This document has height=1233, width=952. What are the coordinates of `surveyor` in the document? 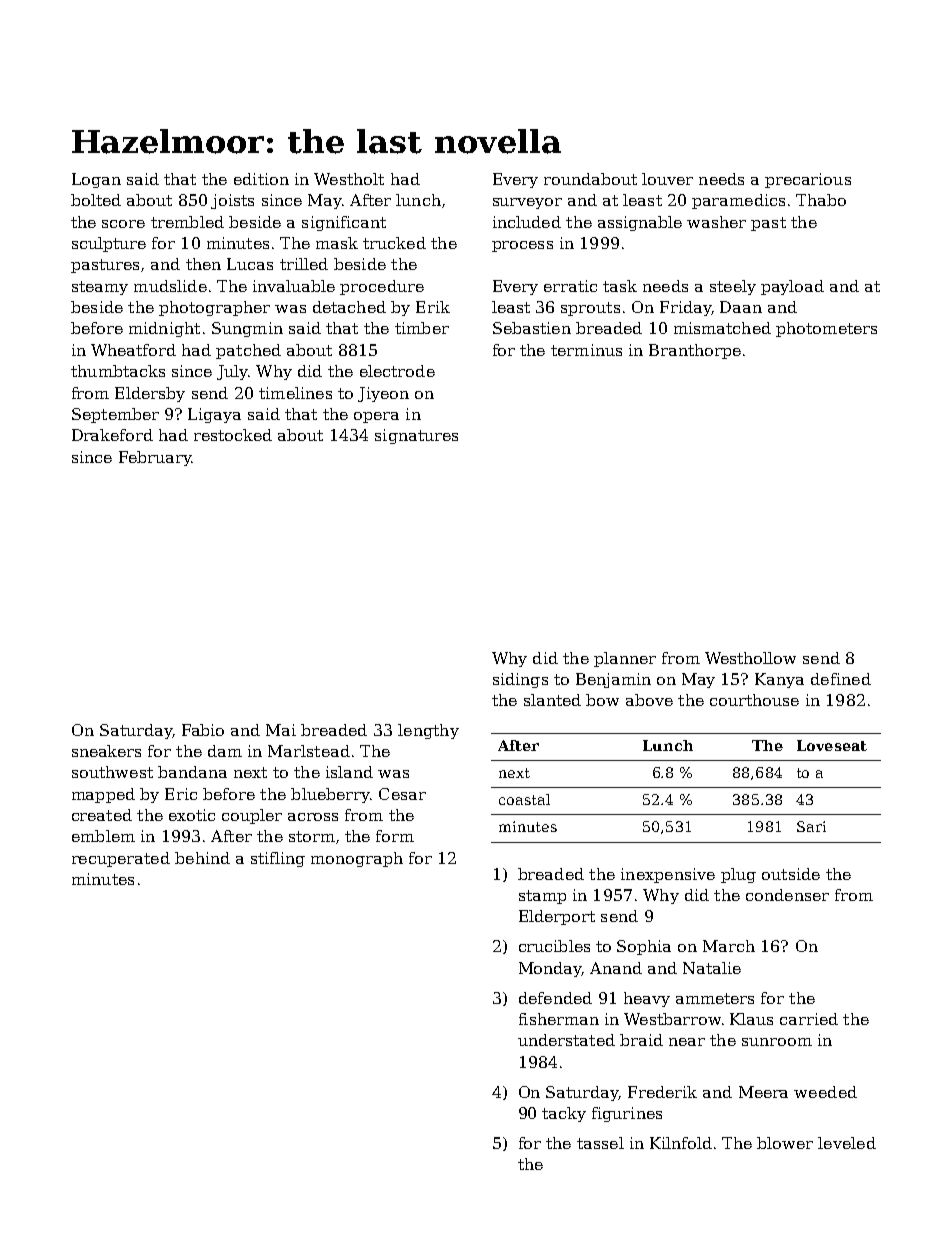 It's located at (527, 203).
